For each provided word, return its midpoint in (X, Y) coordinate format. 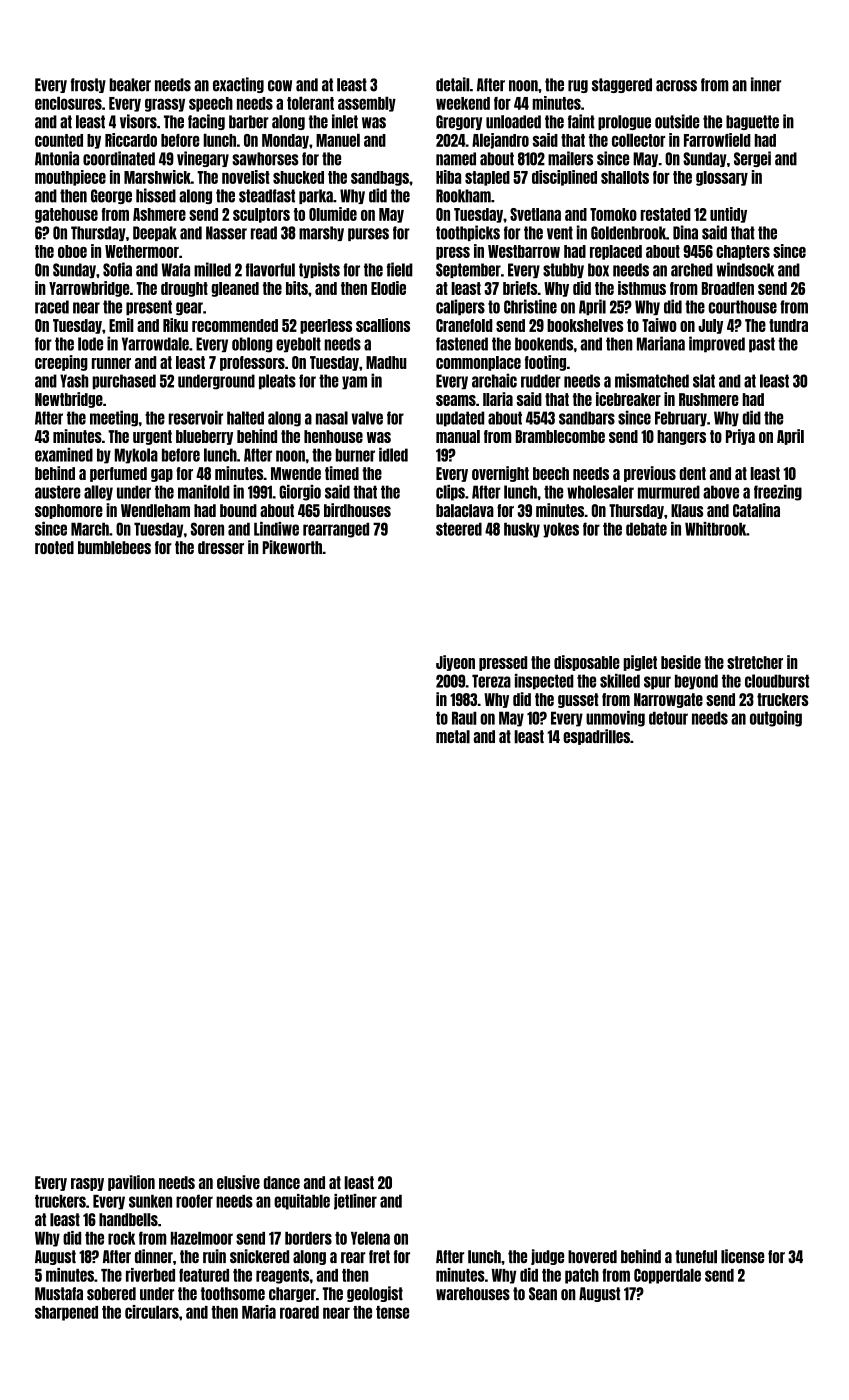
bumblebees (114, 548)
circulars (152, 1312)
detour (668, 718)
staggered (622, 85)
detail (453, 84)
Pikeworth (292, 547)
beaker (130, 85)
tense (392, 1312)
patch (582, 1276)
